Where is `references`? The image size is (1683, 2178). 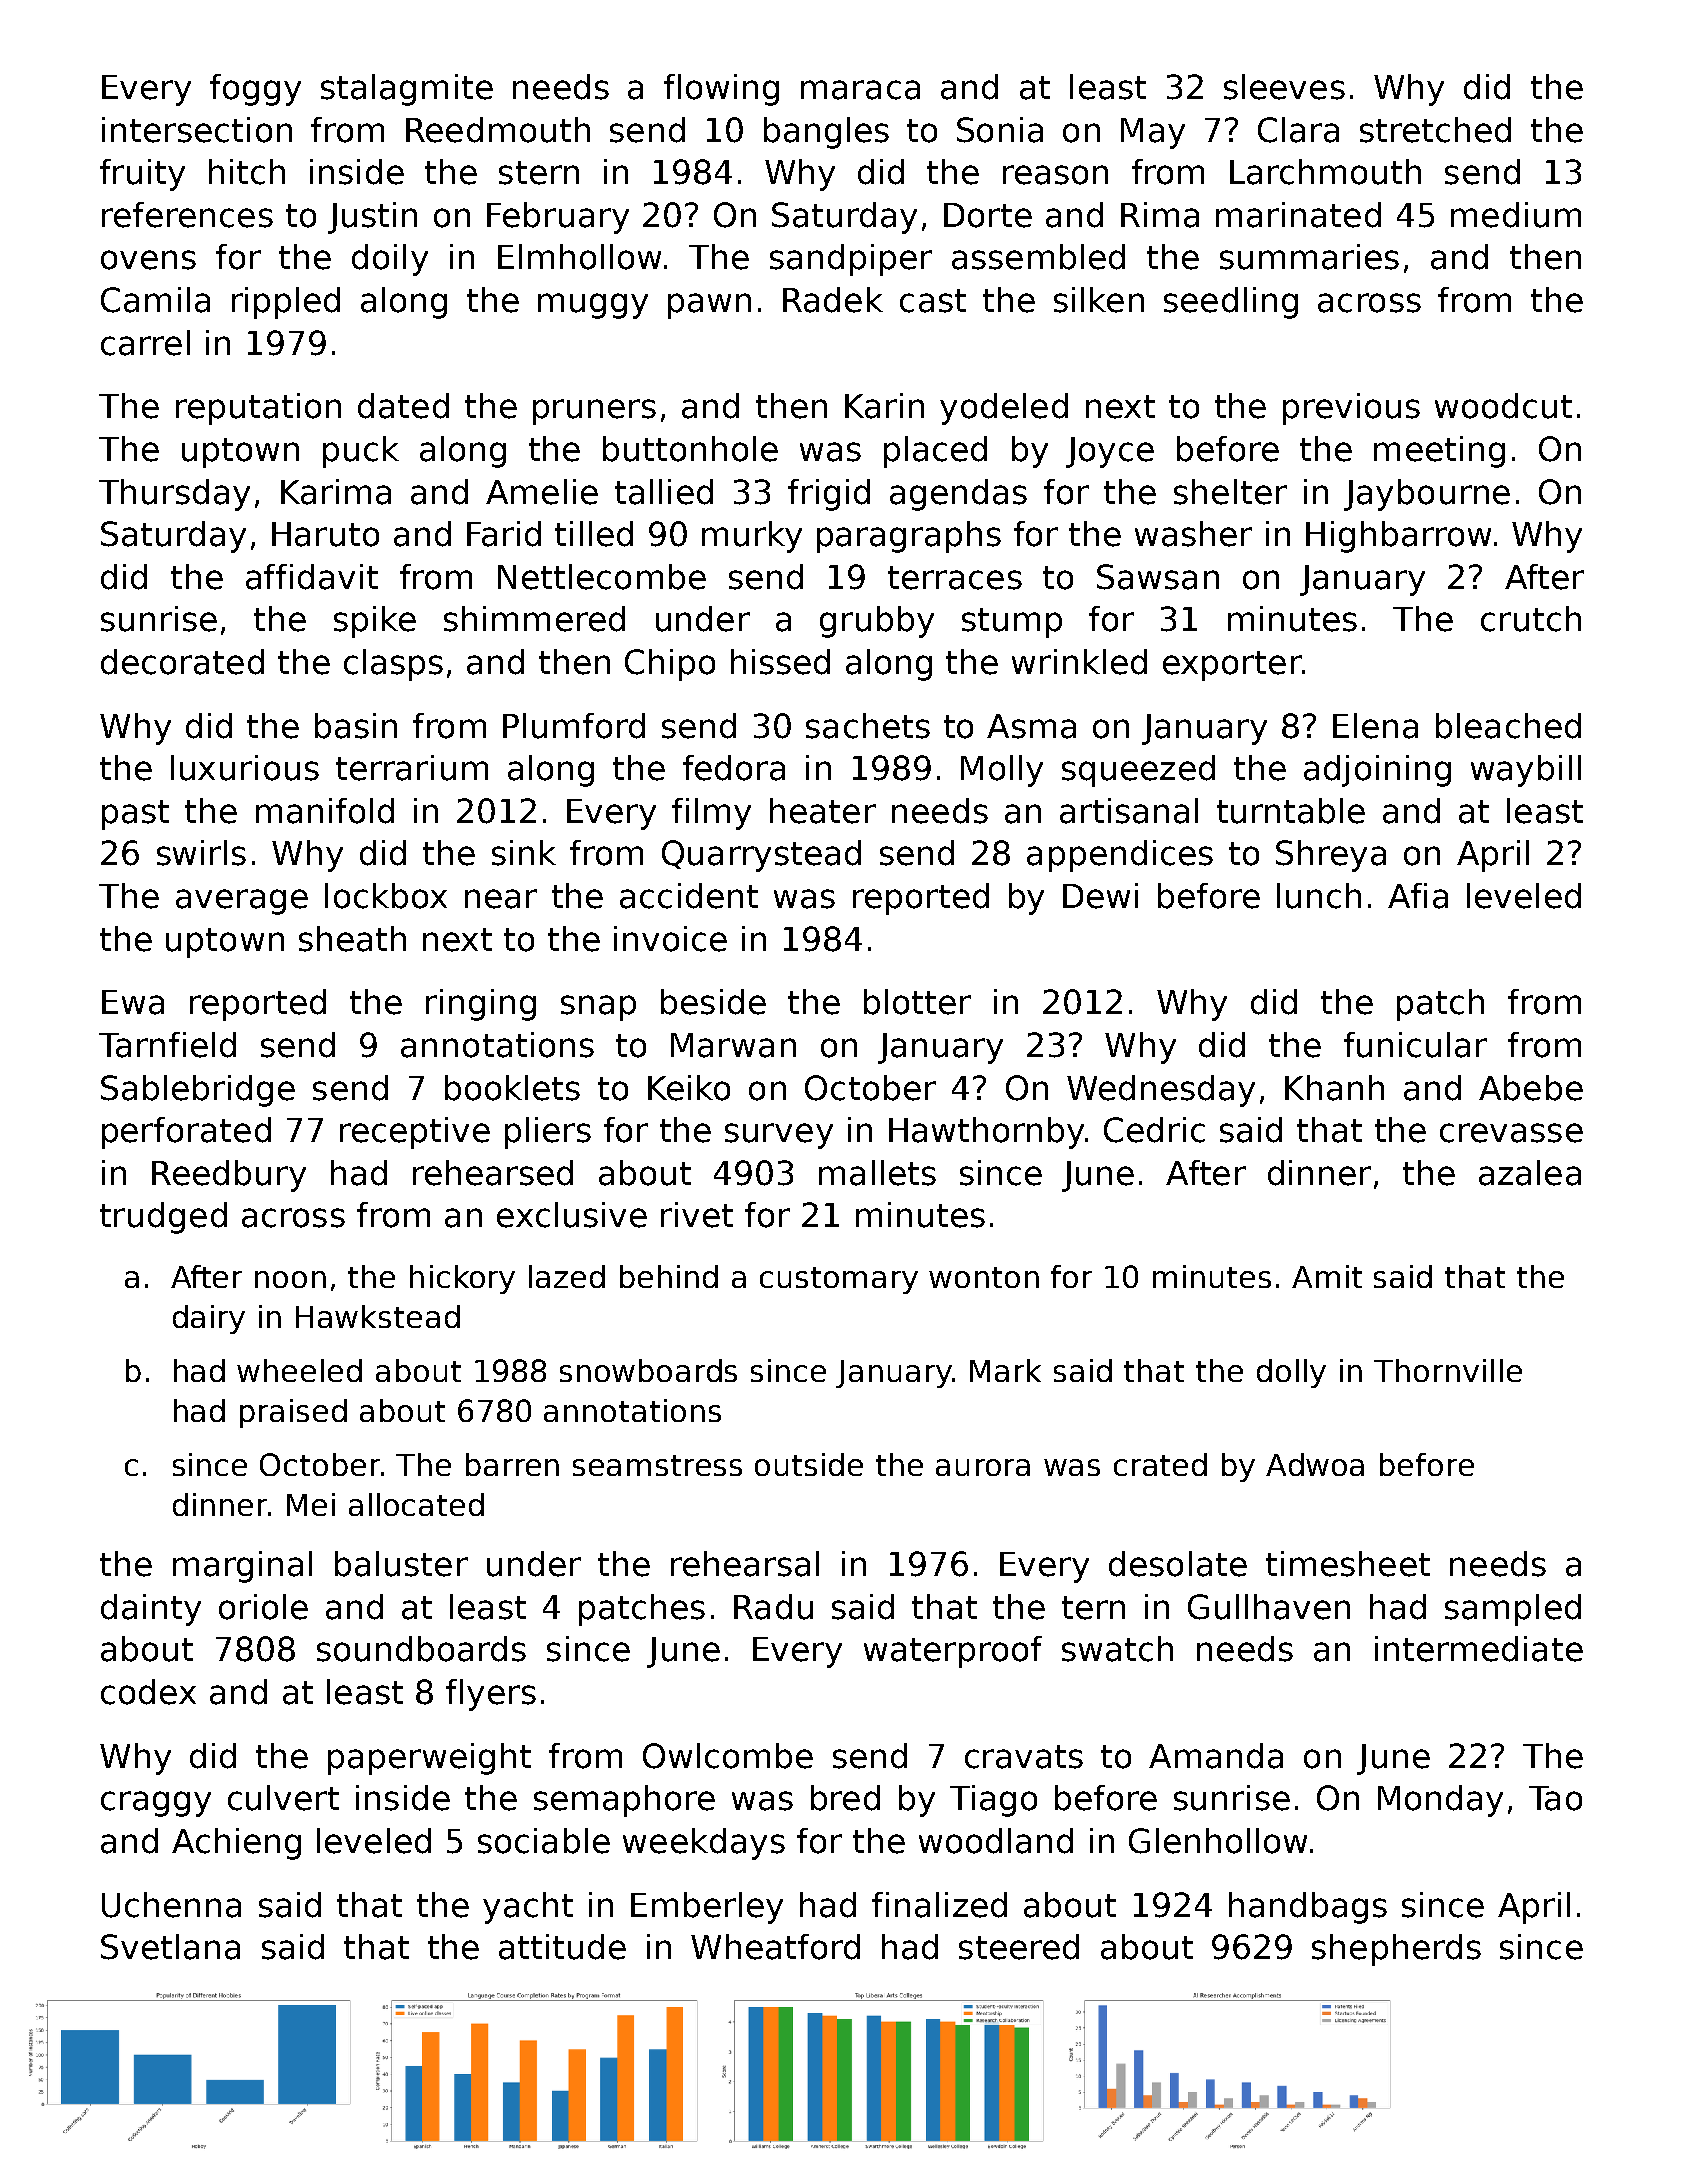
references is located at coordinates (187, 215).
